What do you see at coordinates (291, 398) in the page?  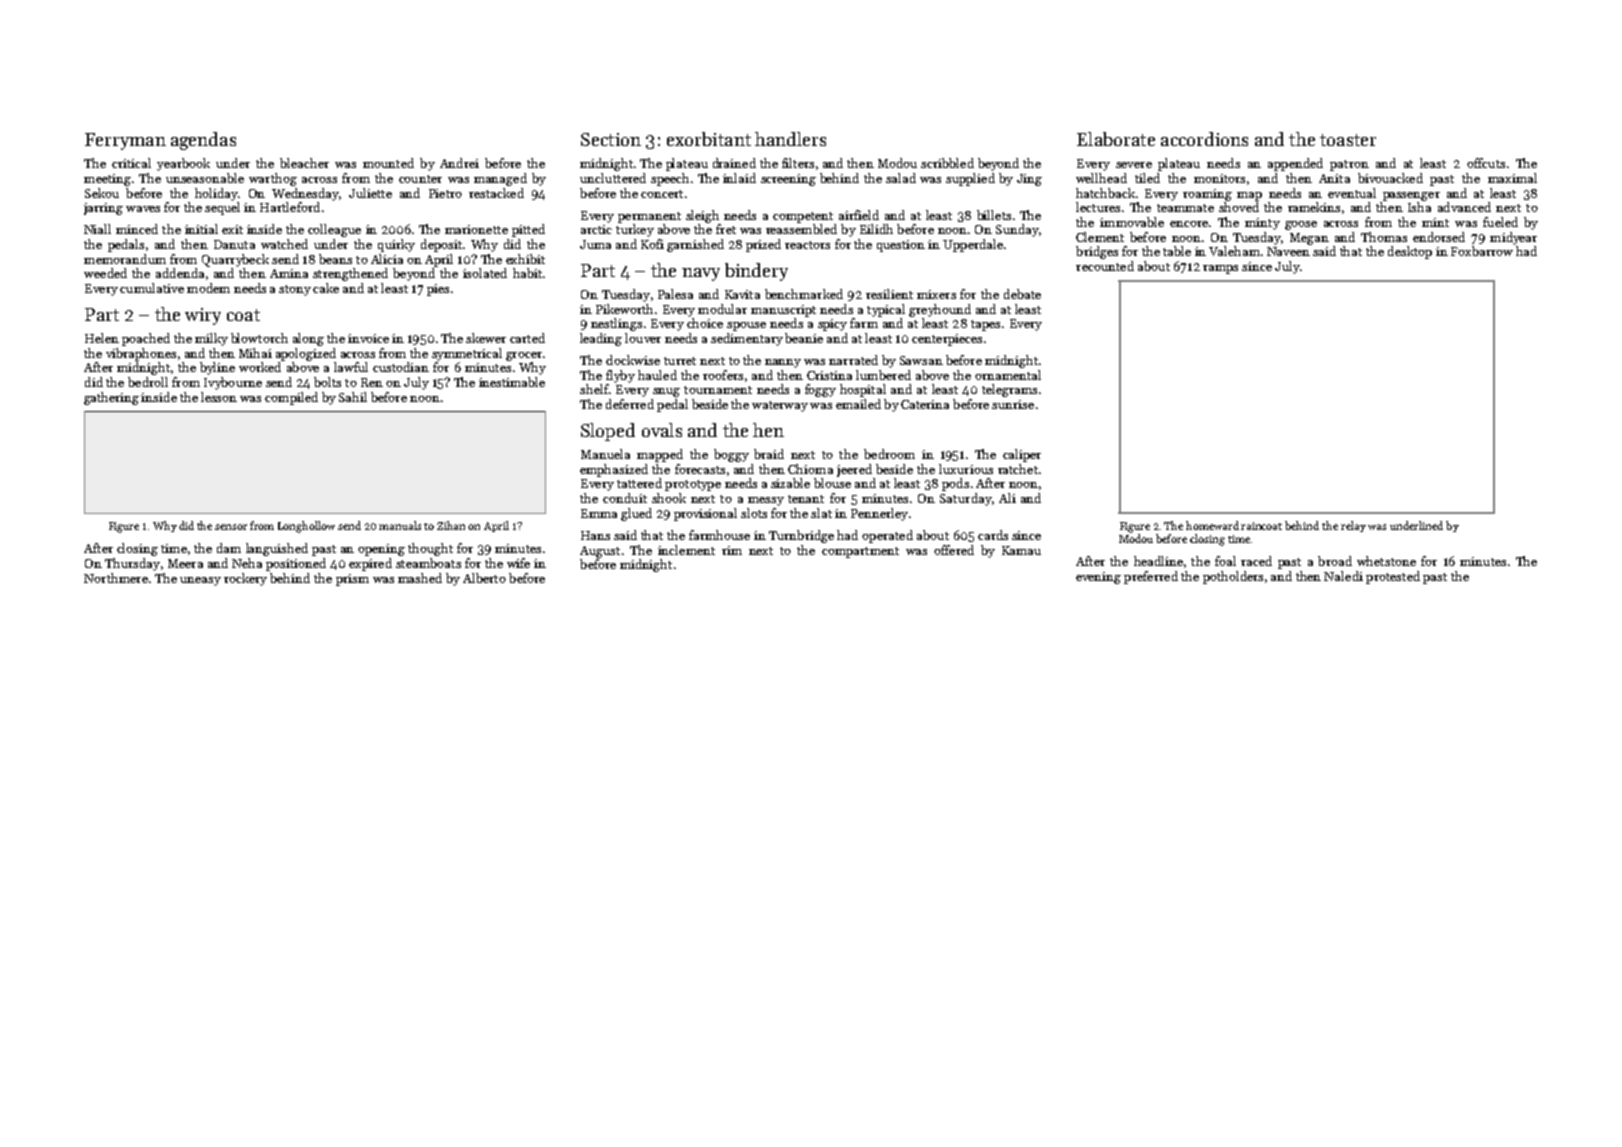 I see `compiled` at bounding box center [291, 398].
